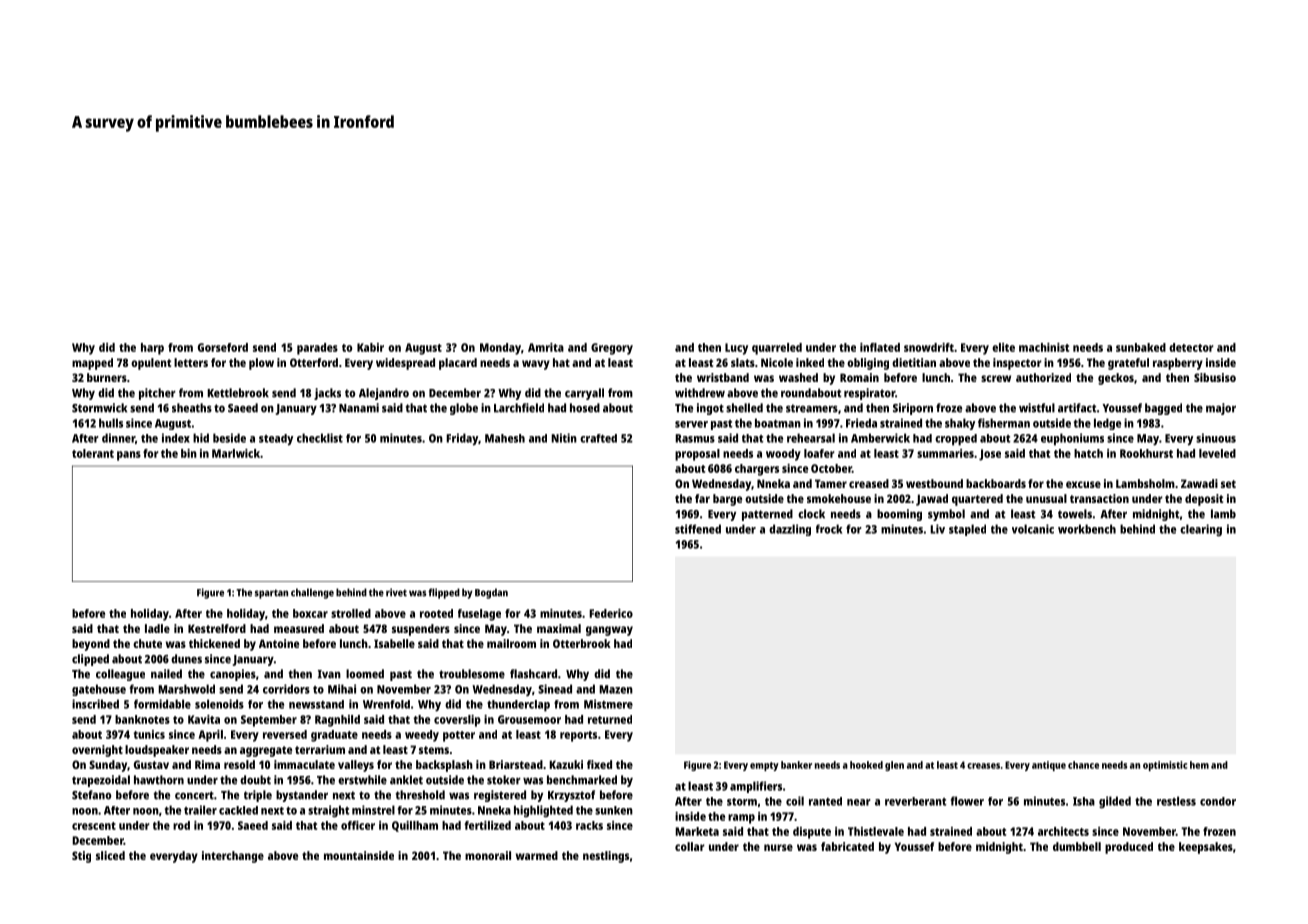  Describe the element at coordinates (1033, 529) in the page. I see `volcanic` at that location.
